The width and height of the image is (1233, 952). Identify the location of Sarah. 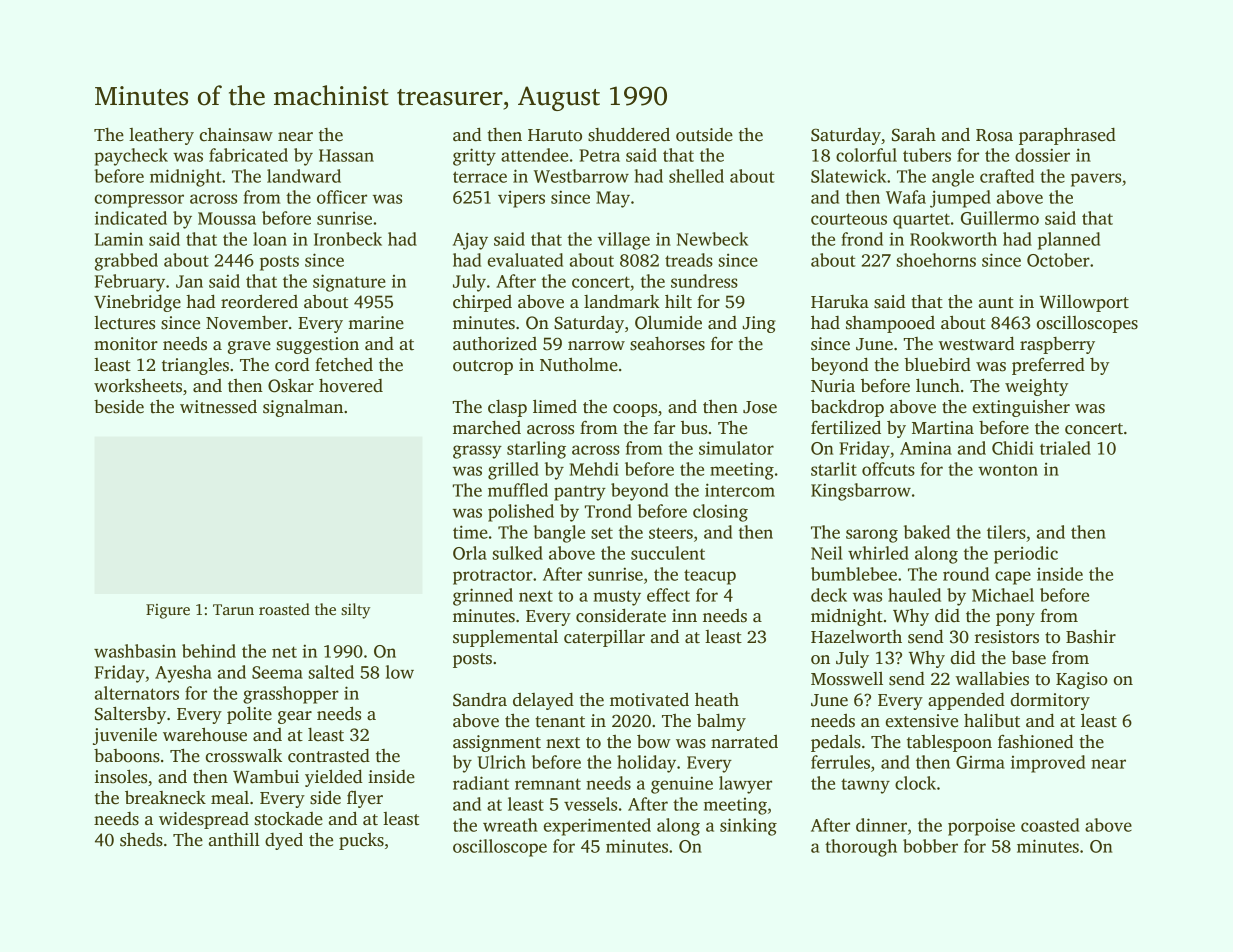
(914, 134).
